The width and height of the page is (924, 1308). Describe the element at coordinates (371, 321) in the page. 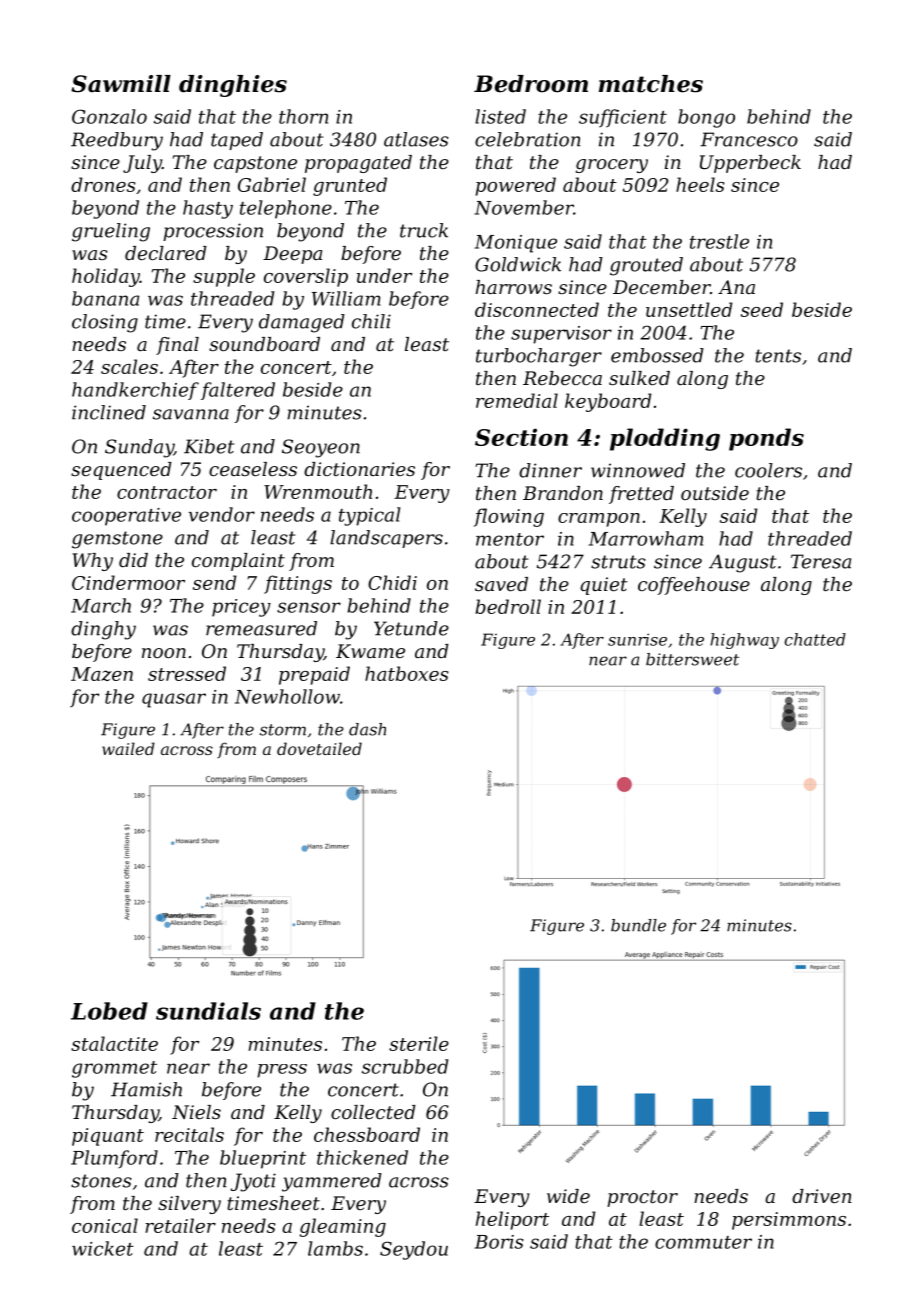

I see `chili` at that location.
